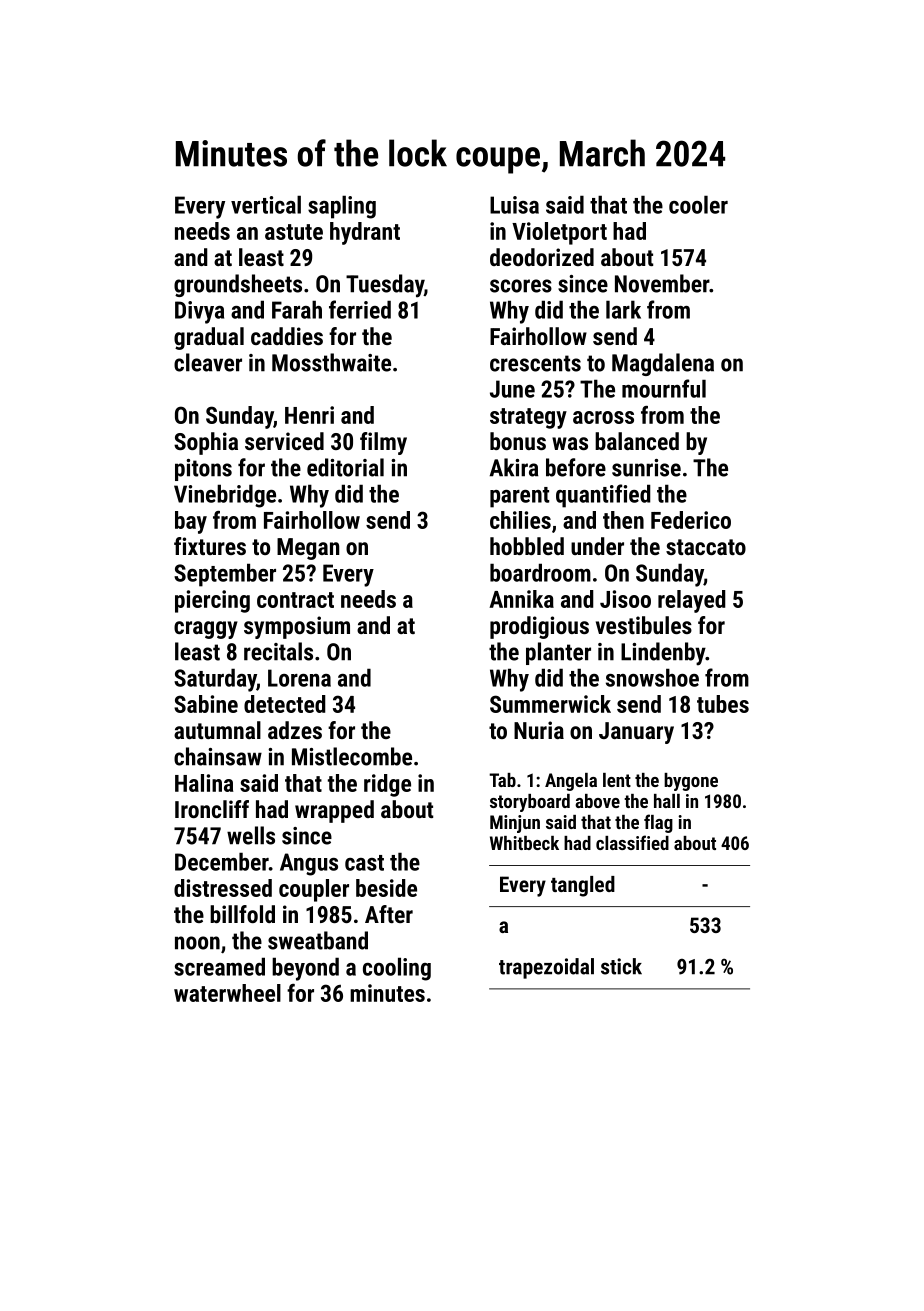 The height and width of the image is (1311, 924). What do you see at coordinates (386, 888) in the image?
I see `beside` at bounding box center [386, 888].
